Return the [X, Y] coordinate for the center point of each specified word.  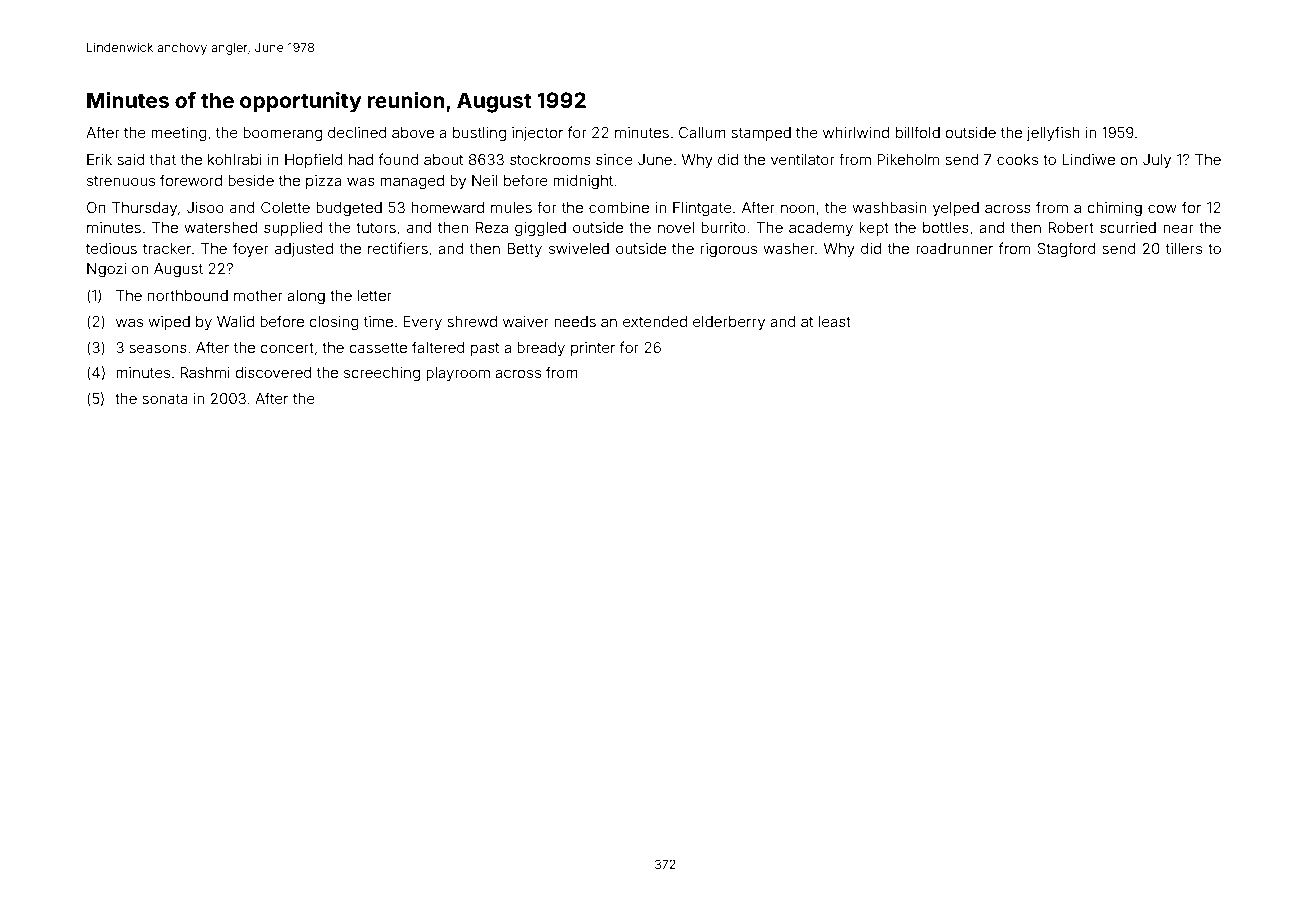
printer [593, 349]
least [835, 321]
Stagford [1066, 250]
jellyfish [1053, 133]
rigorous [729, 250]
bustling [479, 134]
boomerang [282, 134]
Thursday [144, 209]
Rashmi [205, 372]
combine [619, 207]
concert [287, 348]
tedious [111, 248]
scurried [1128, 227]
